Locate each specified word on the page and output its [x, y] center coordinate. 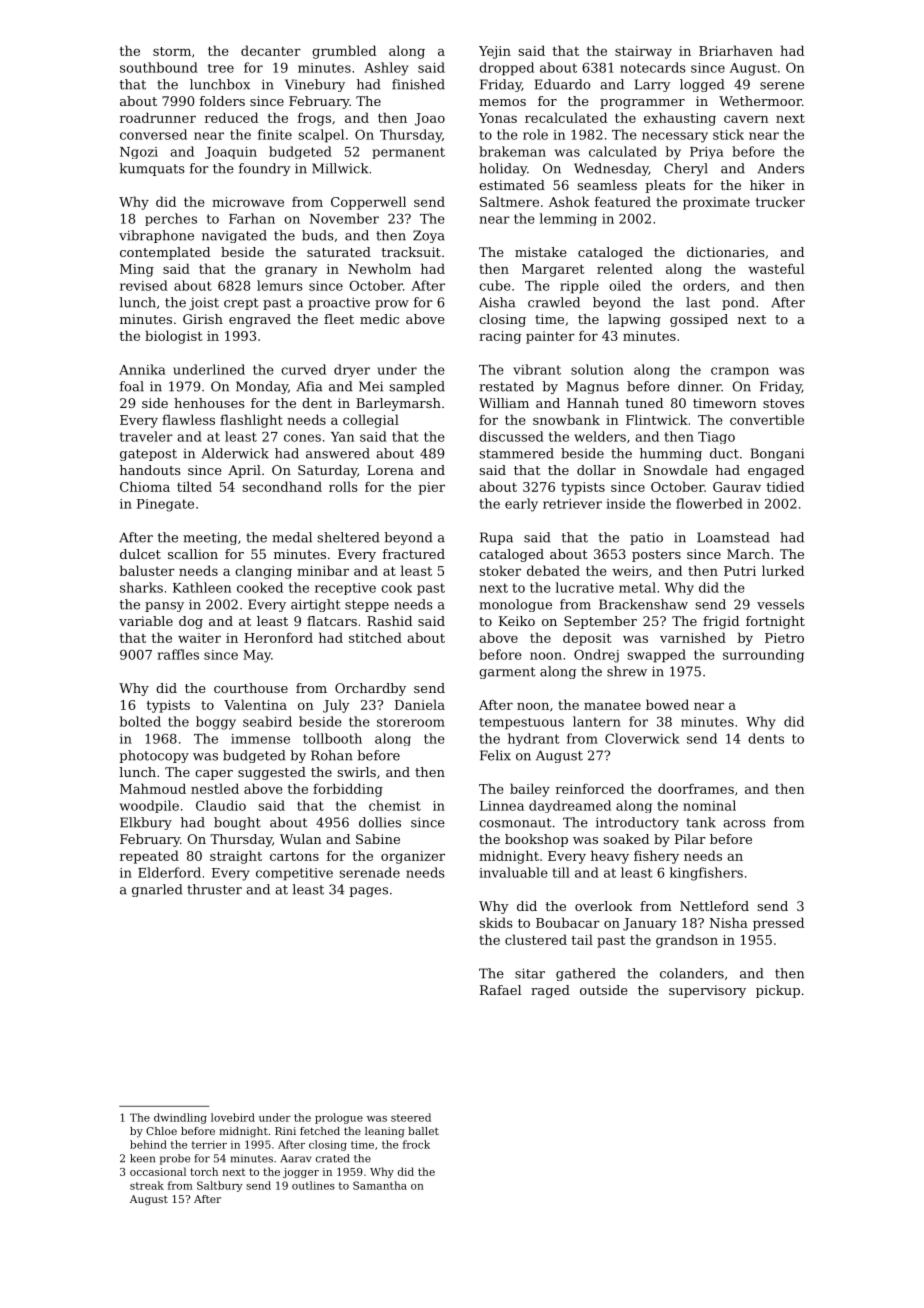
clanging [263, 572]
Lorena [390, 470]
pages [368, 892]
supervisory [707, 991]
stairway [643, 52]
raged [550, 991]
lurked [783, 570]
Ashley [386, 69]
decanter [271, 50]
